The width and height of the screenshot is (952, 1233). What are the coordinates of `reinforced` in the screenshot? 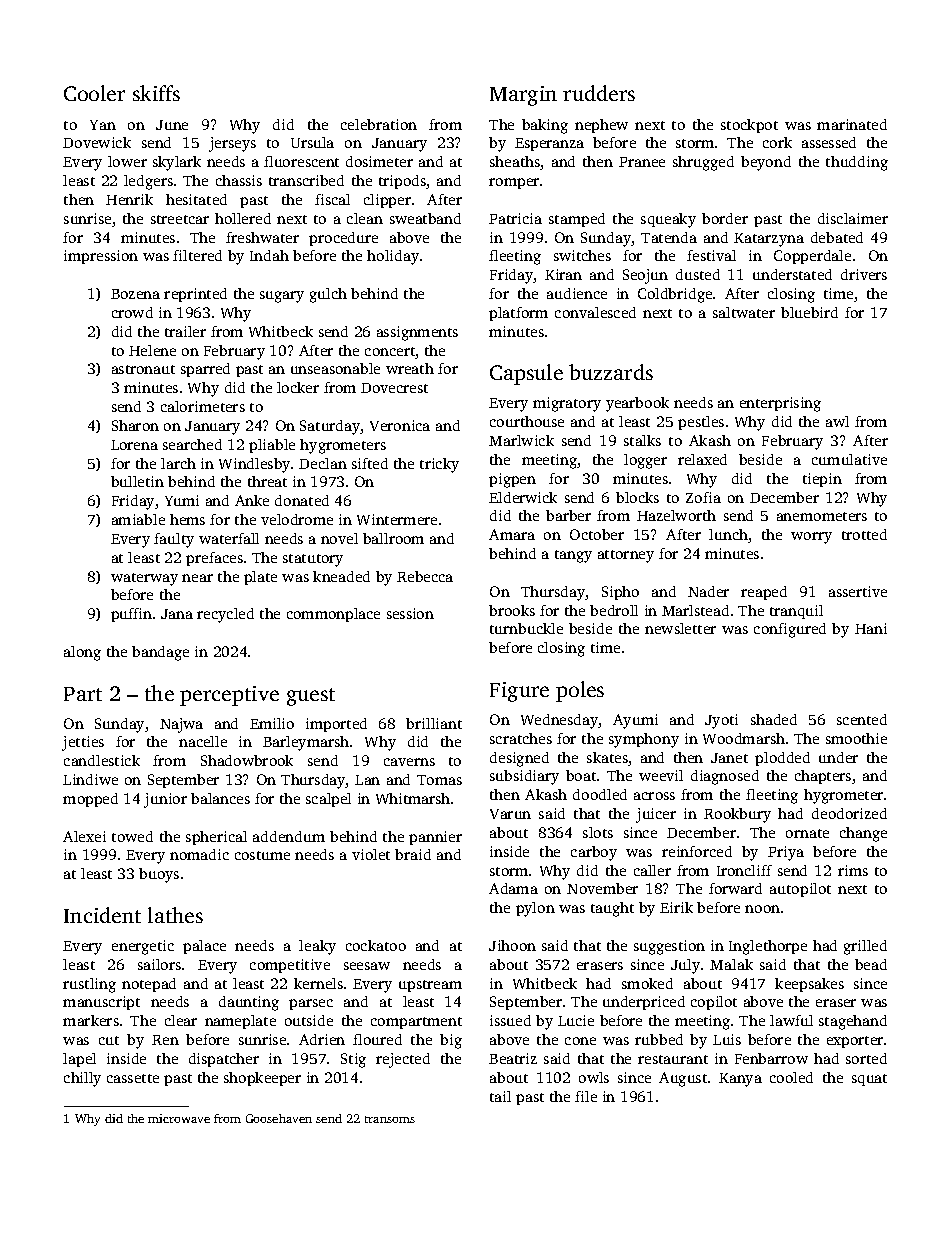 It's located at (697, 851).
